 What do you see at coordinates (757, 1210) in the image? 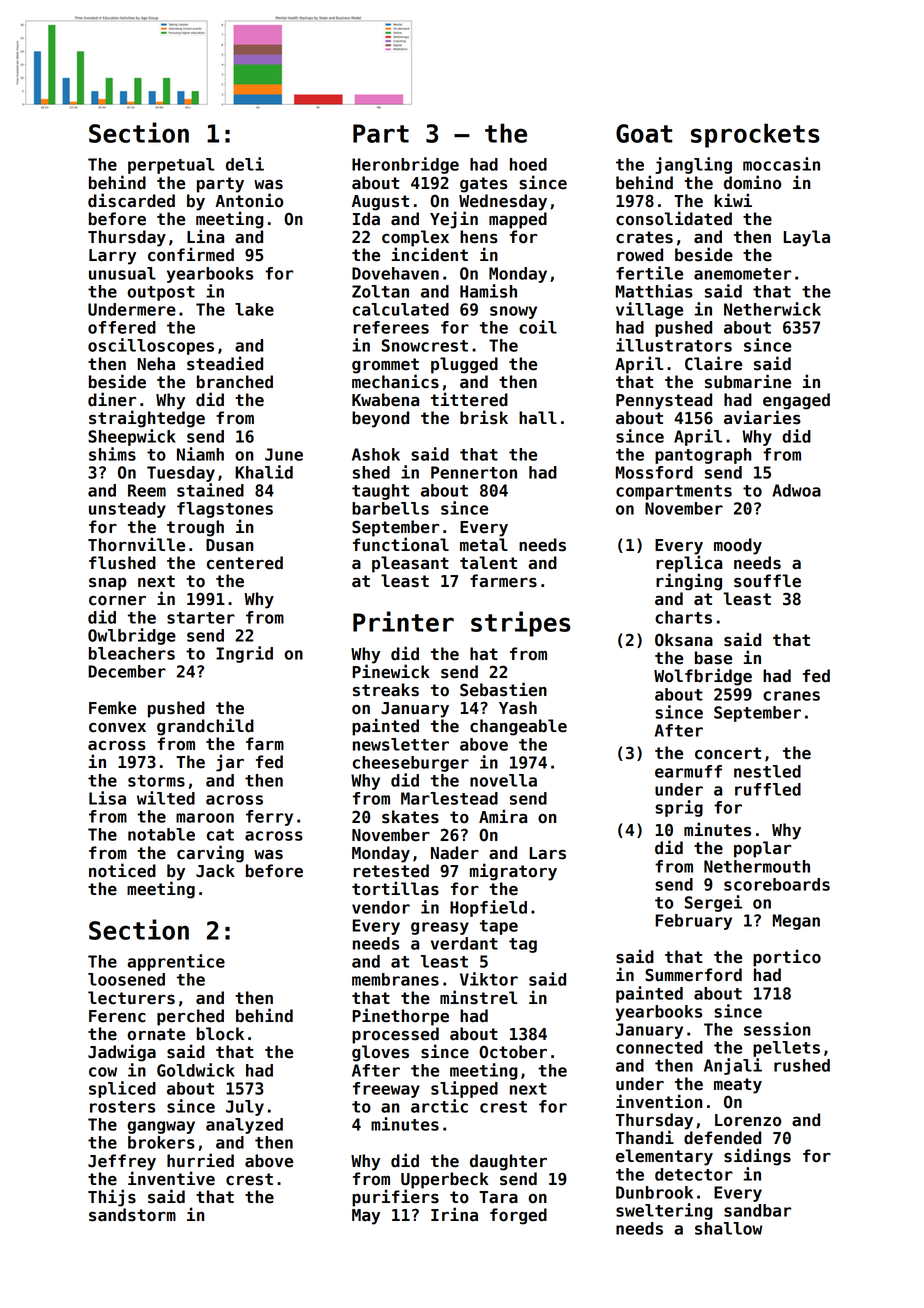
I see `sandbar` at bounding box center [757, 1210].
